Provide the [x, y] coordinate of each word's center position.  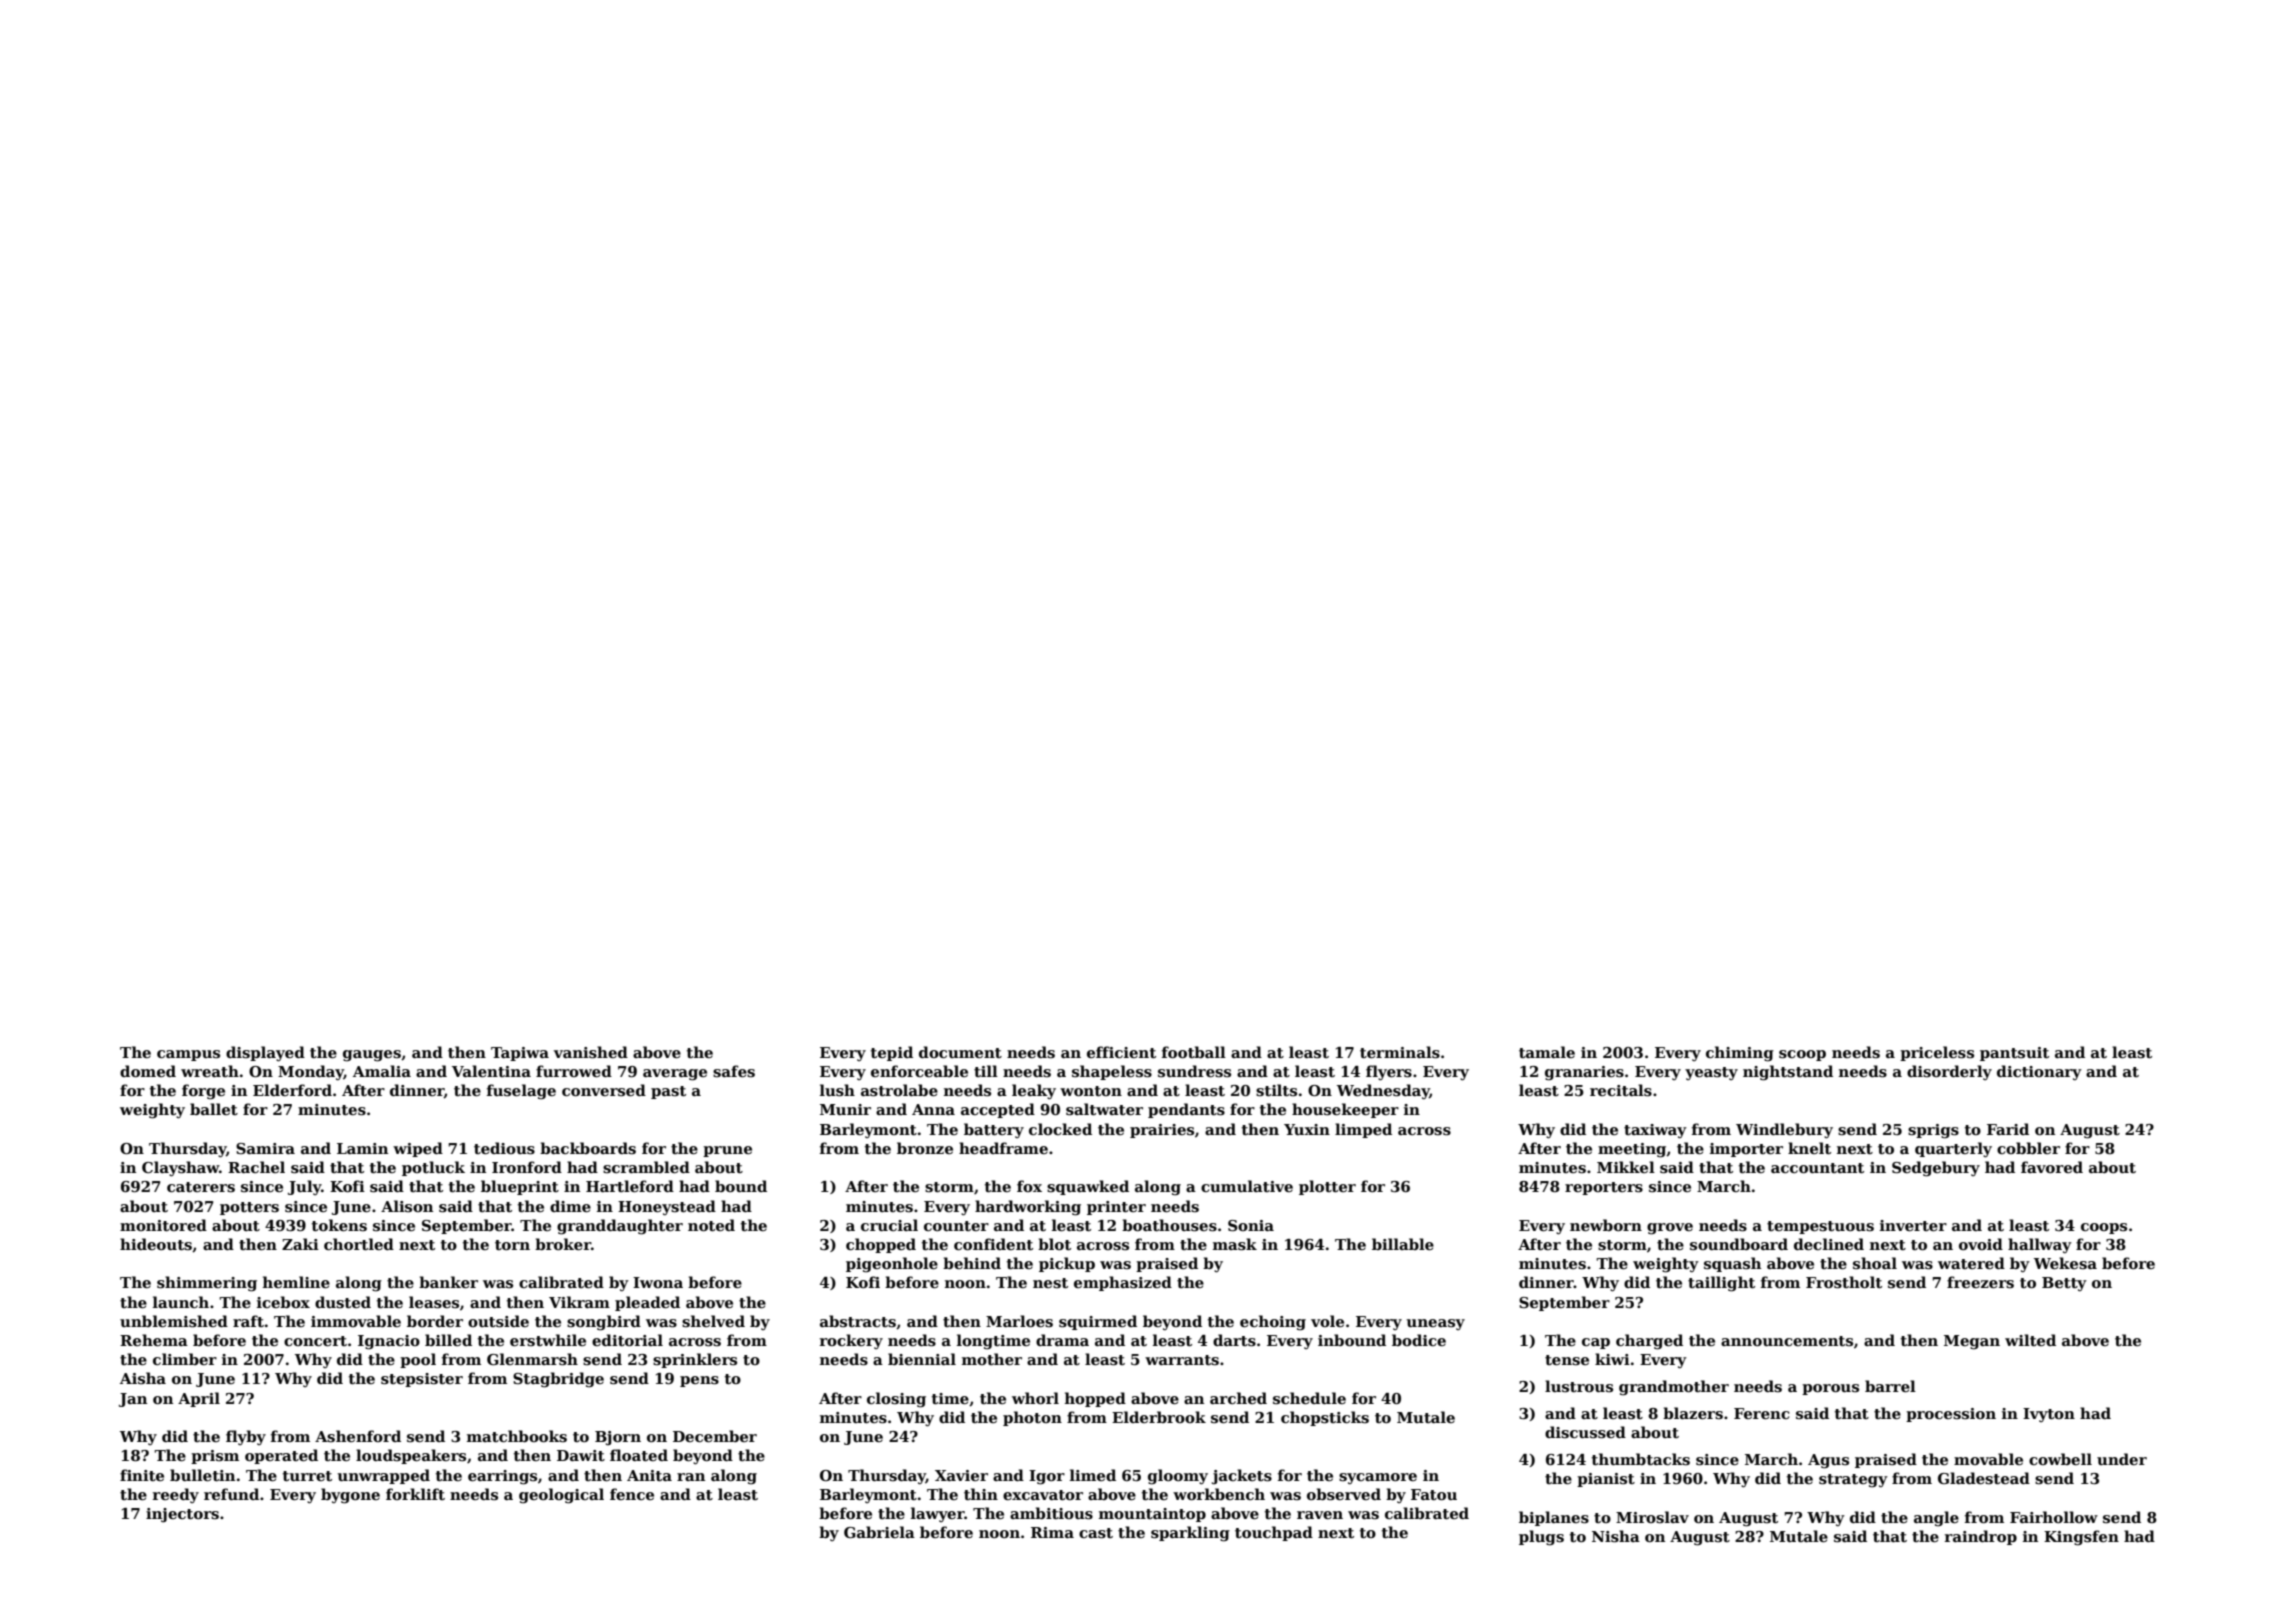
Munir [845, 1109]
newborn [1606, 1225]
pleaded [647, 1303]
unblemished [174, 1321]
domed [148, 1071]
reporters [1604, 1188]
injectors [182, 1515]
